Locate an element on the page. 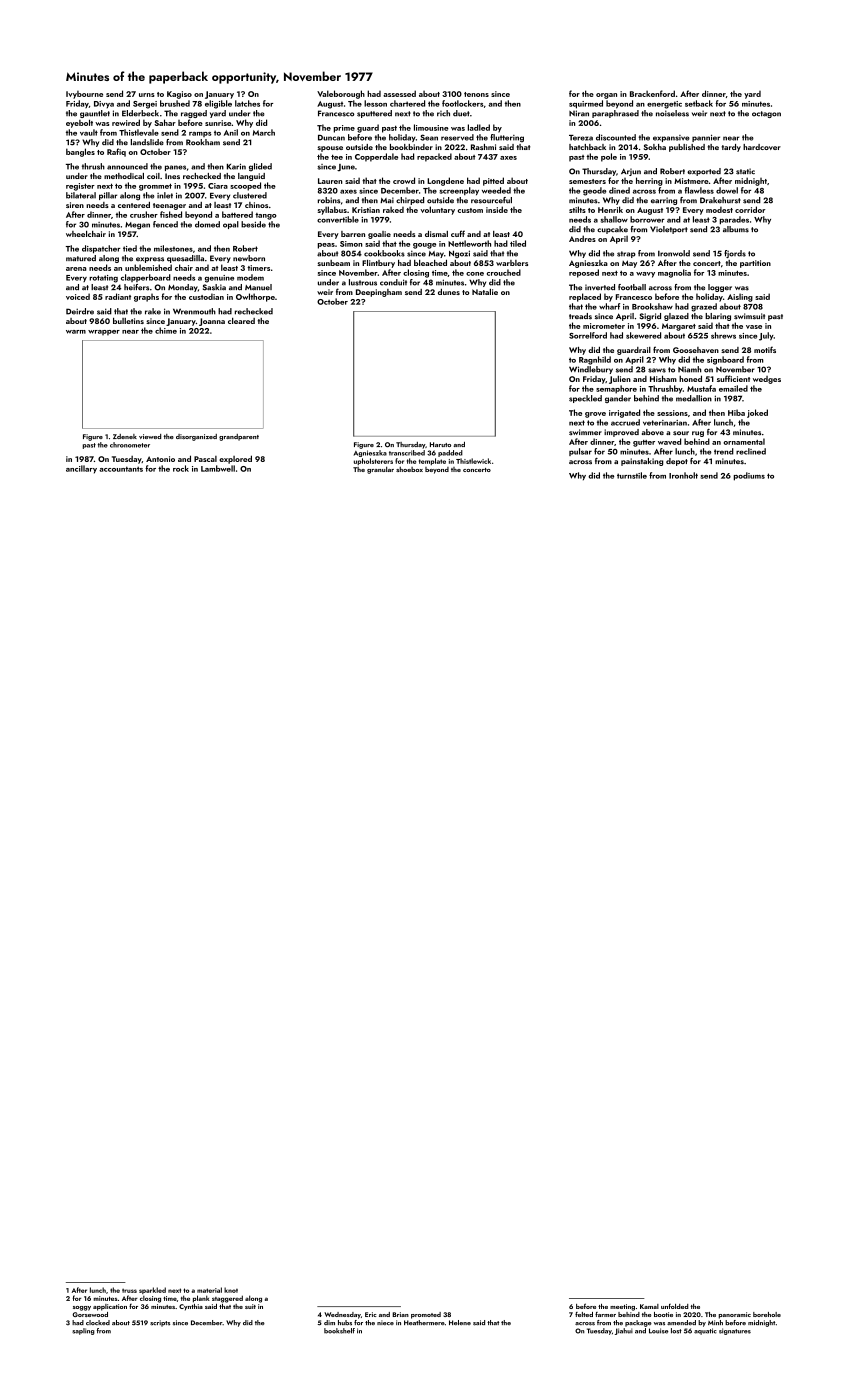 This image has width=849, height=1400. promoted is located at coordinates (426, 1315).
